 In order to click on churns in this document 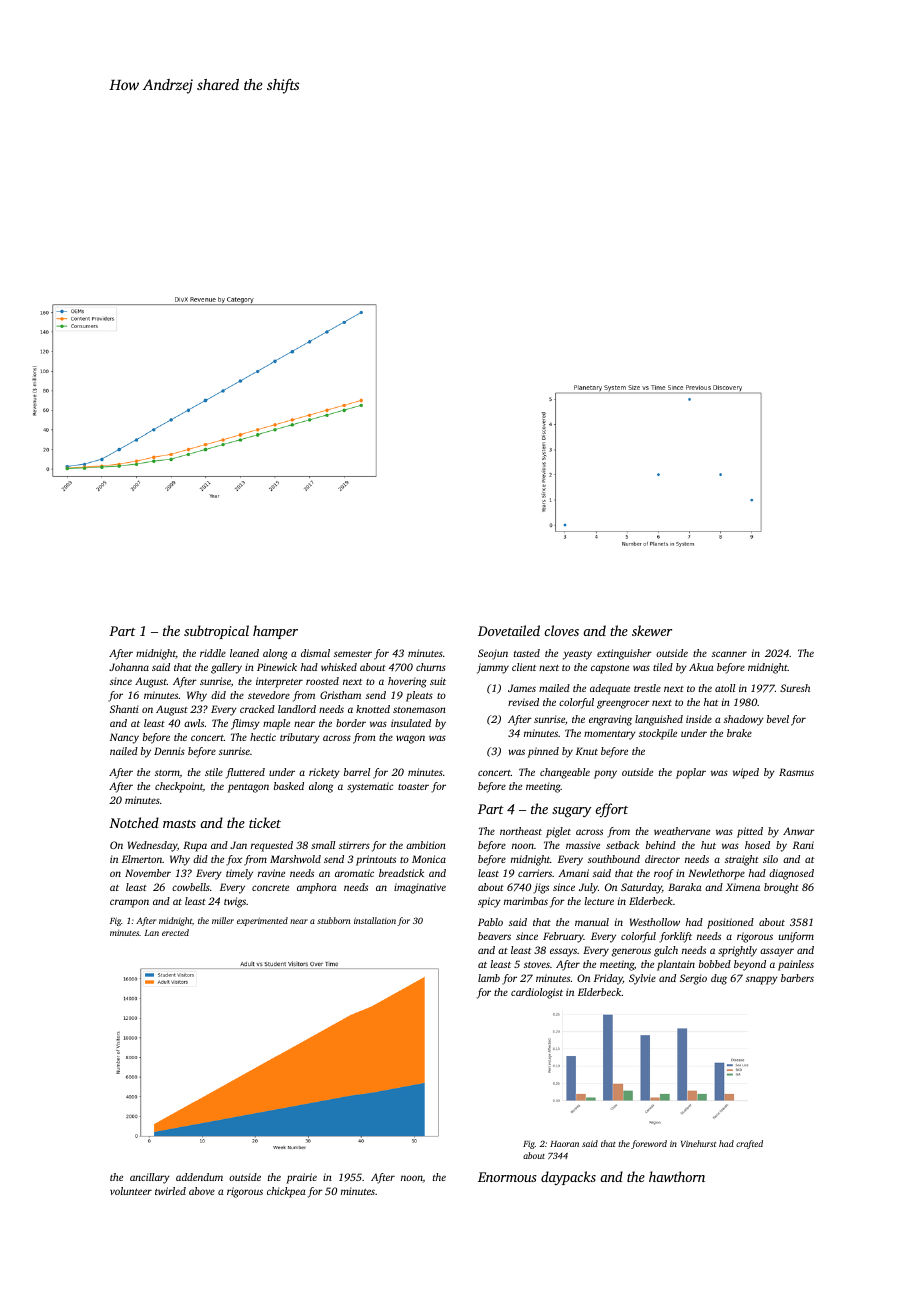, I will do `click(431, 667)`.
